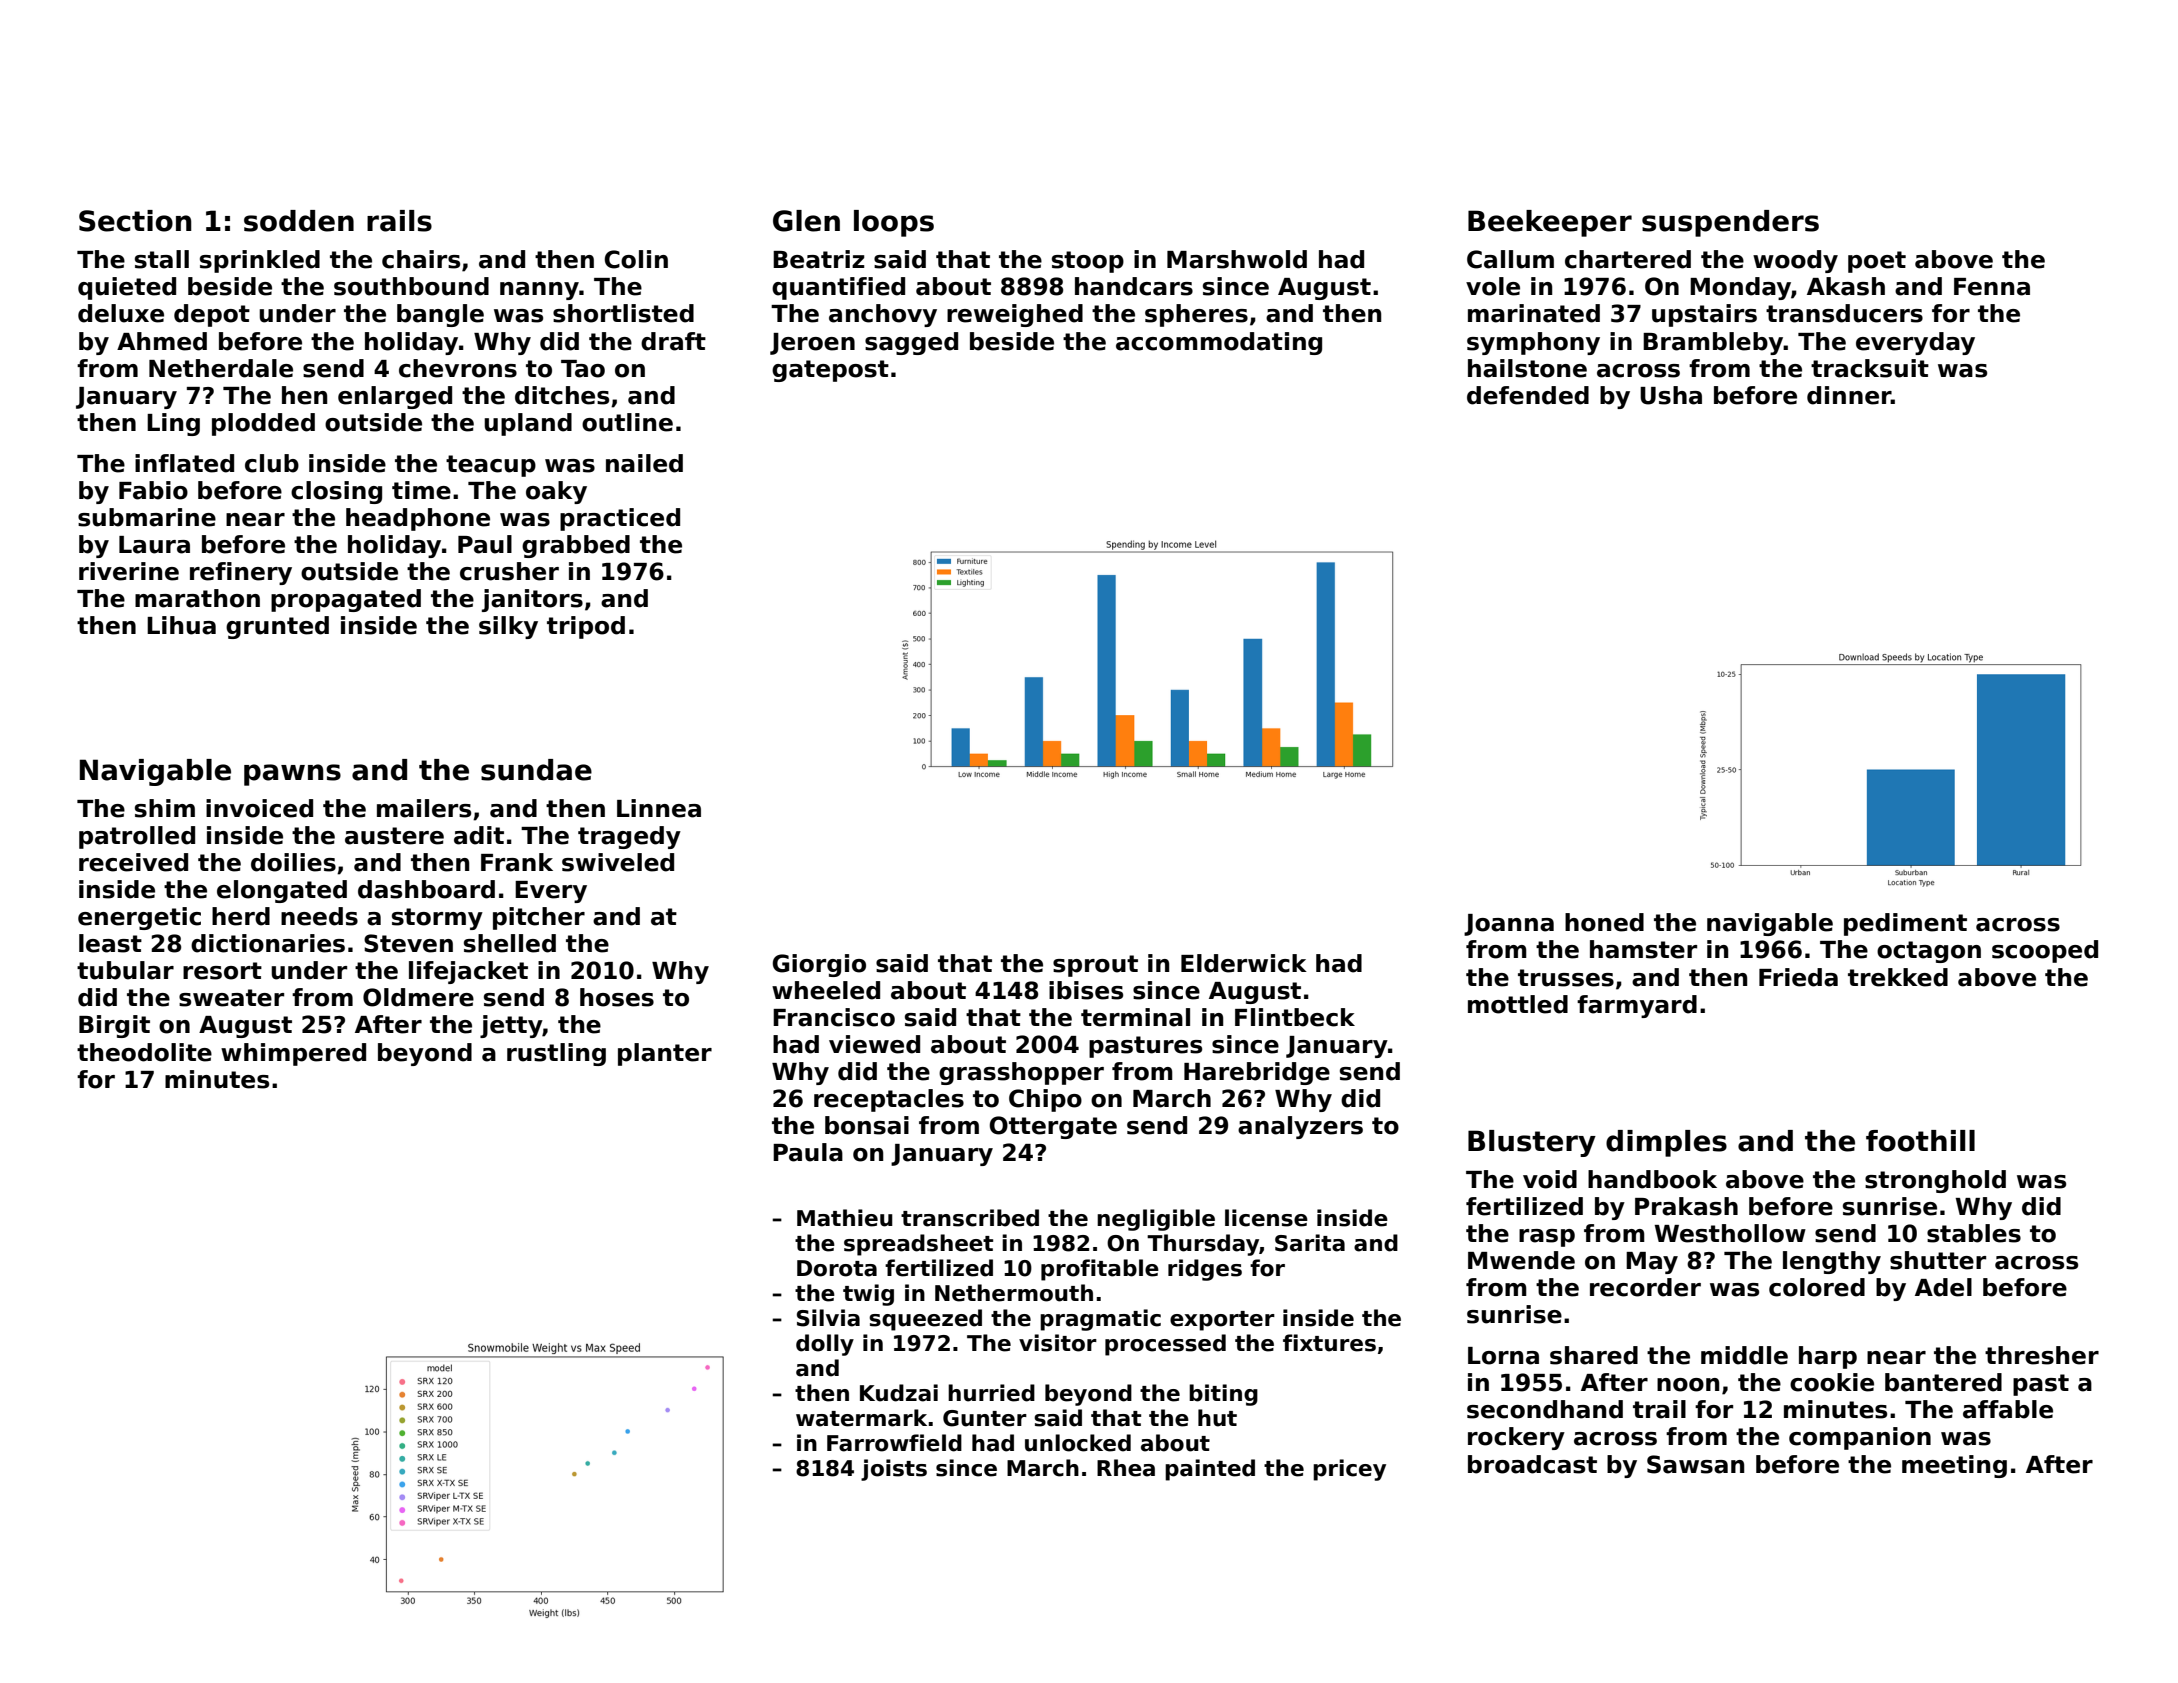 The width and height of the page is (2178, 1683). I want to click on broadcast, so click(1532, 1464).
